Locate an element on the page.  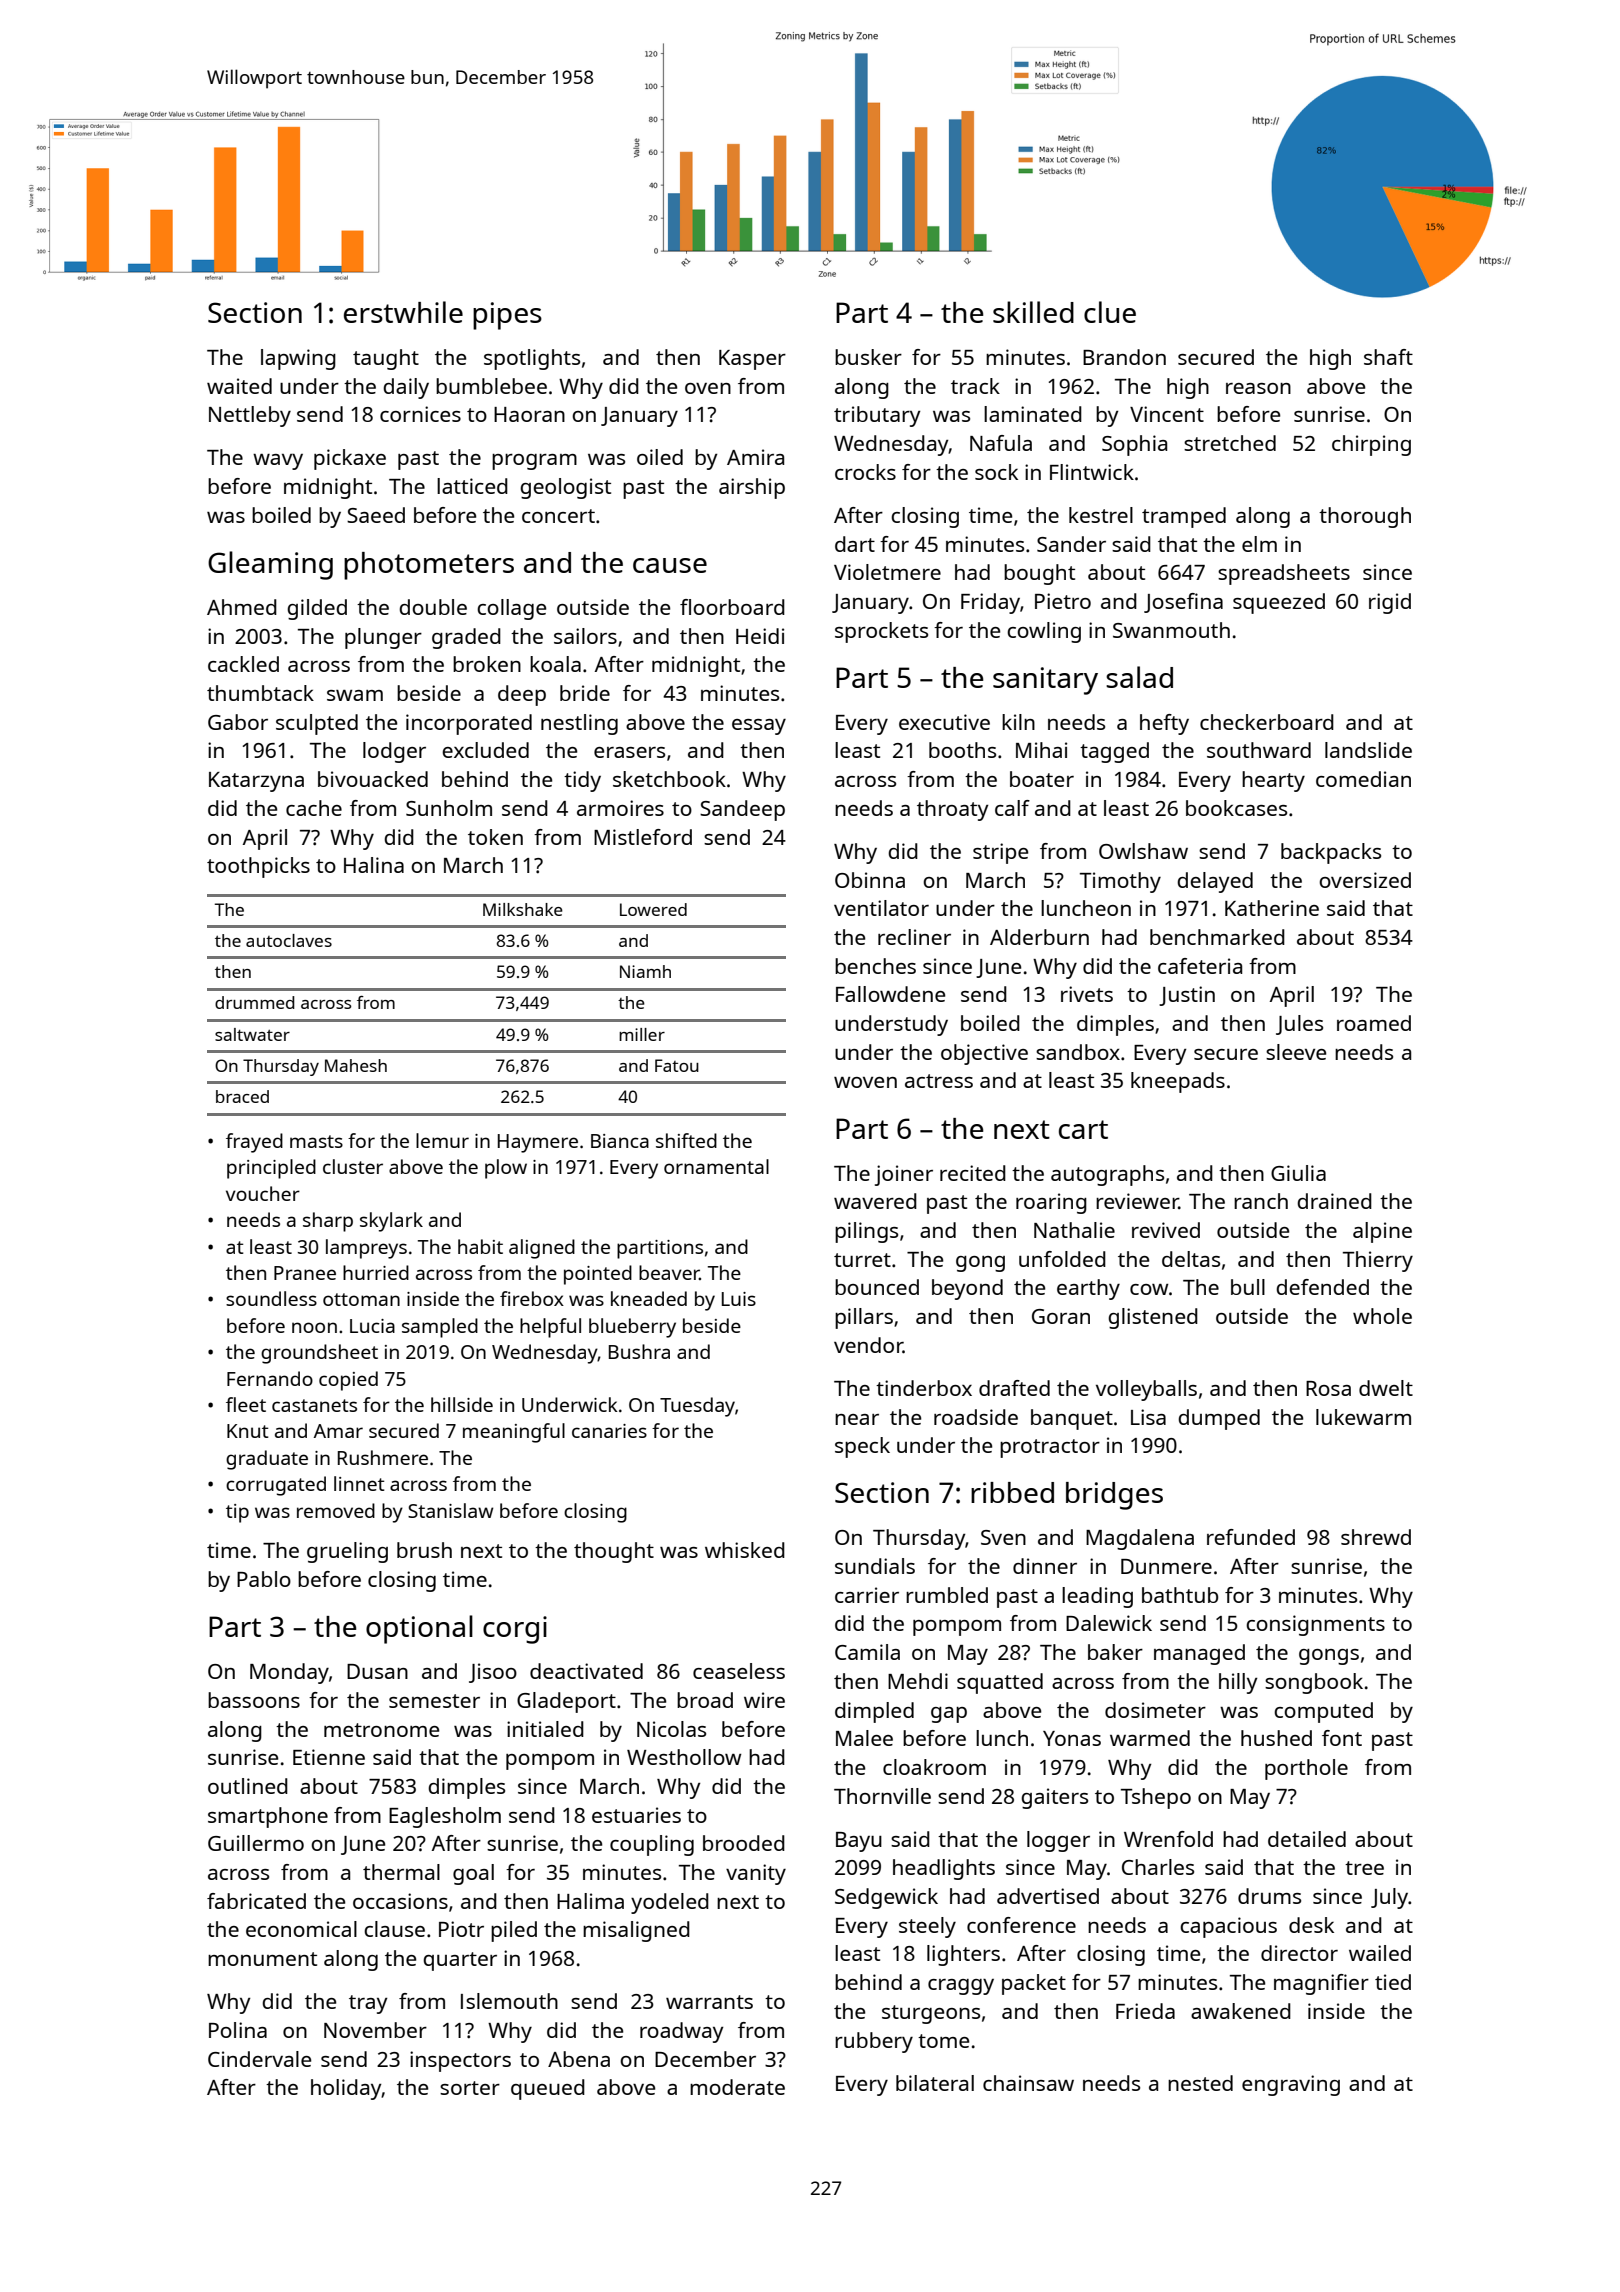
Ahmed is located at coordinates (242, 607).
